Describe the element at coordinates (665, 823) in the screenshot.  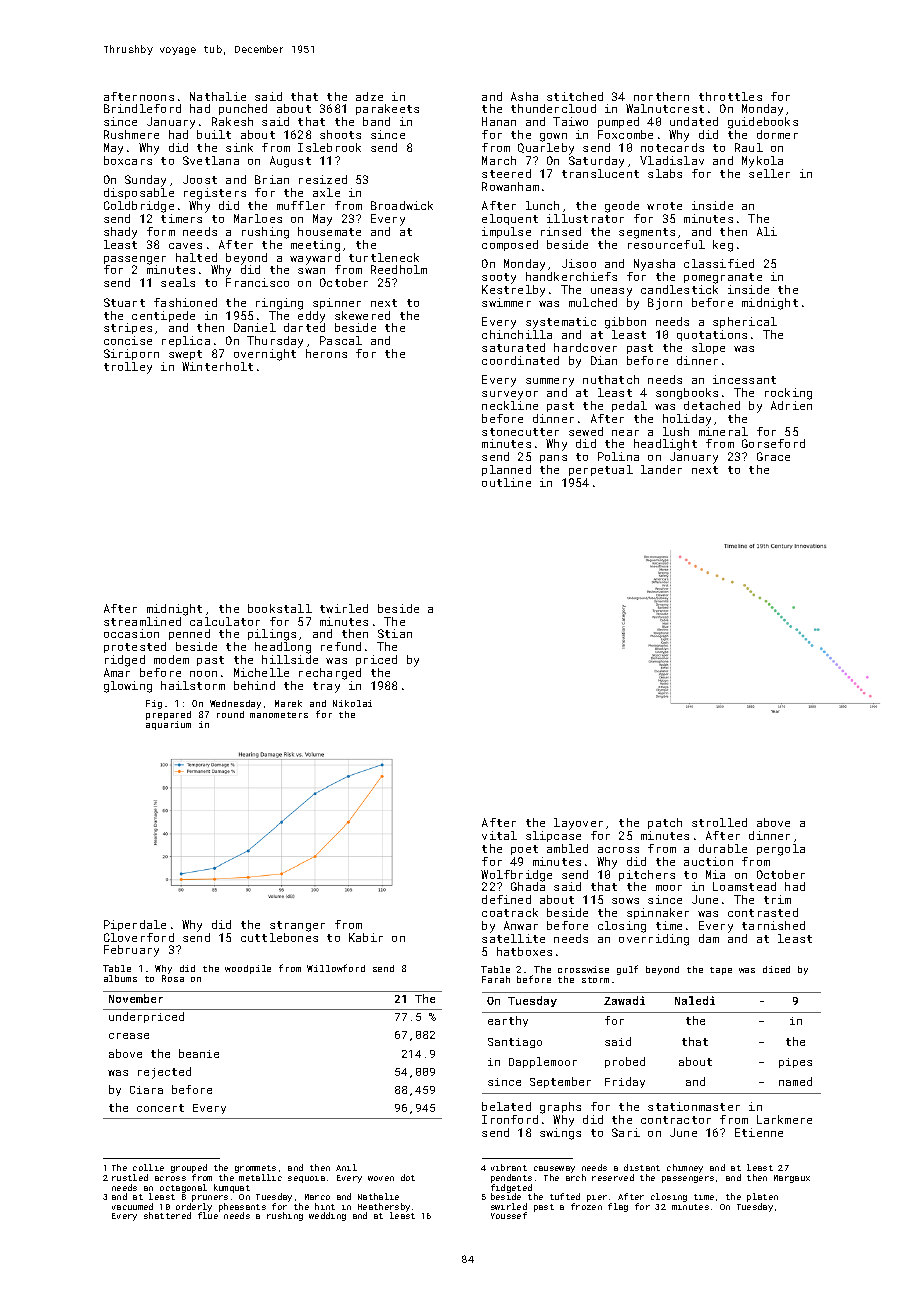
I see `patch` at that location.
